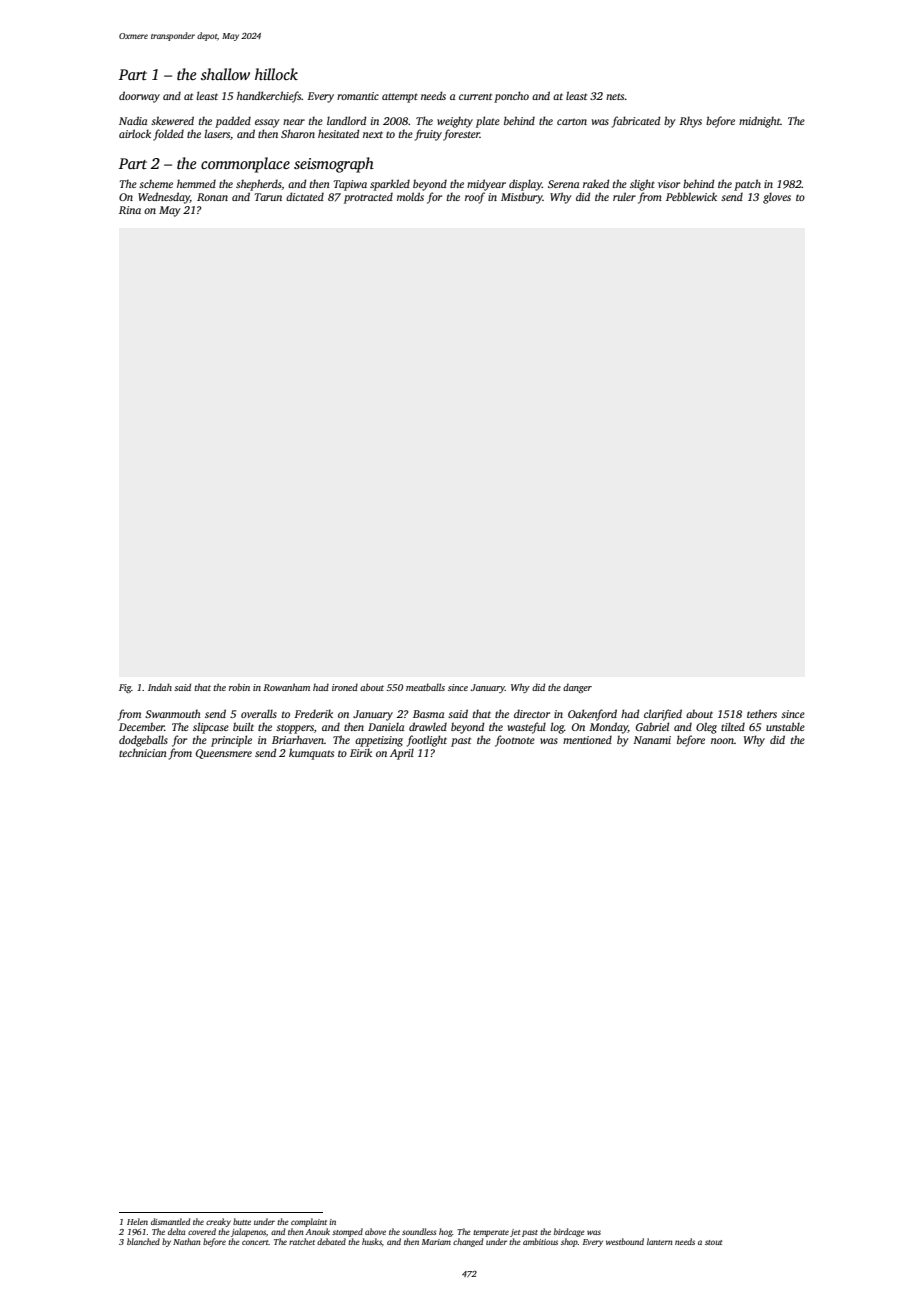 This screenshot has height=1308, width=924. I want to click on molds, so click(410, 196).
